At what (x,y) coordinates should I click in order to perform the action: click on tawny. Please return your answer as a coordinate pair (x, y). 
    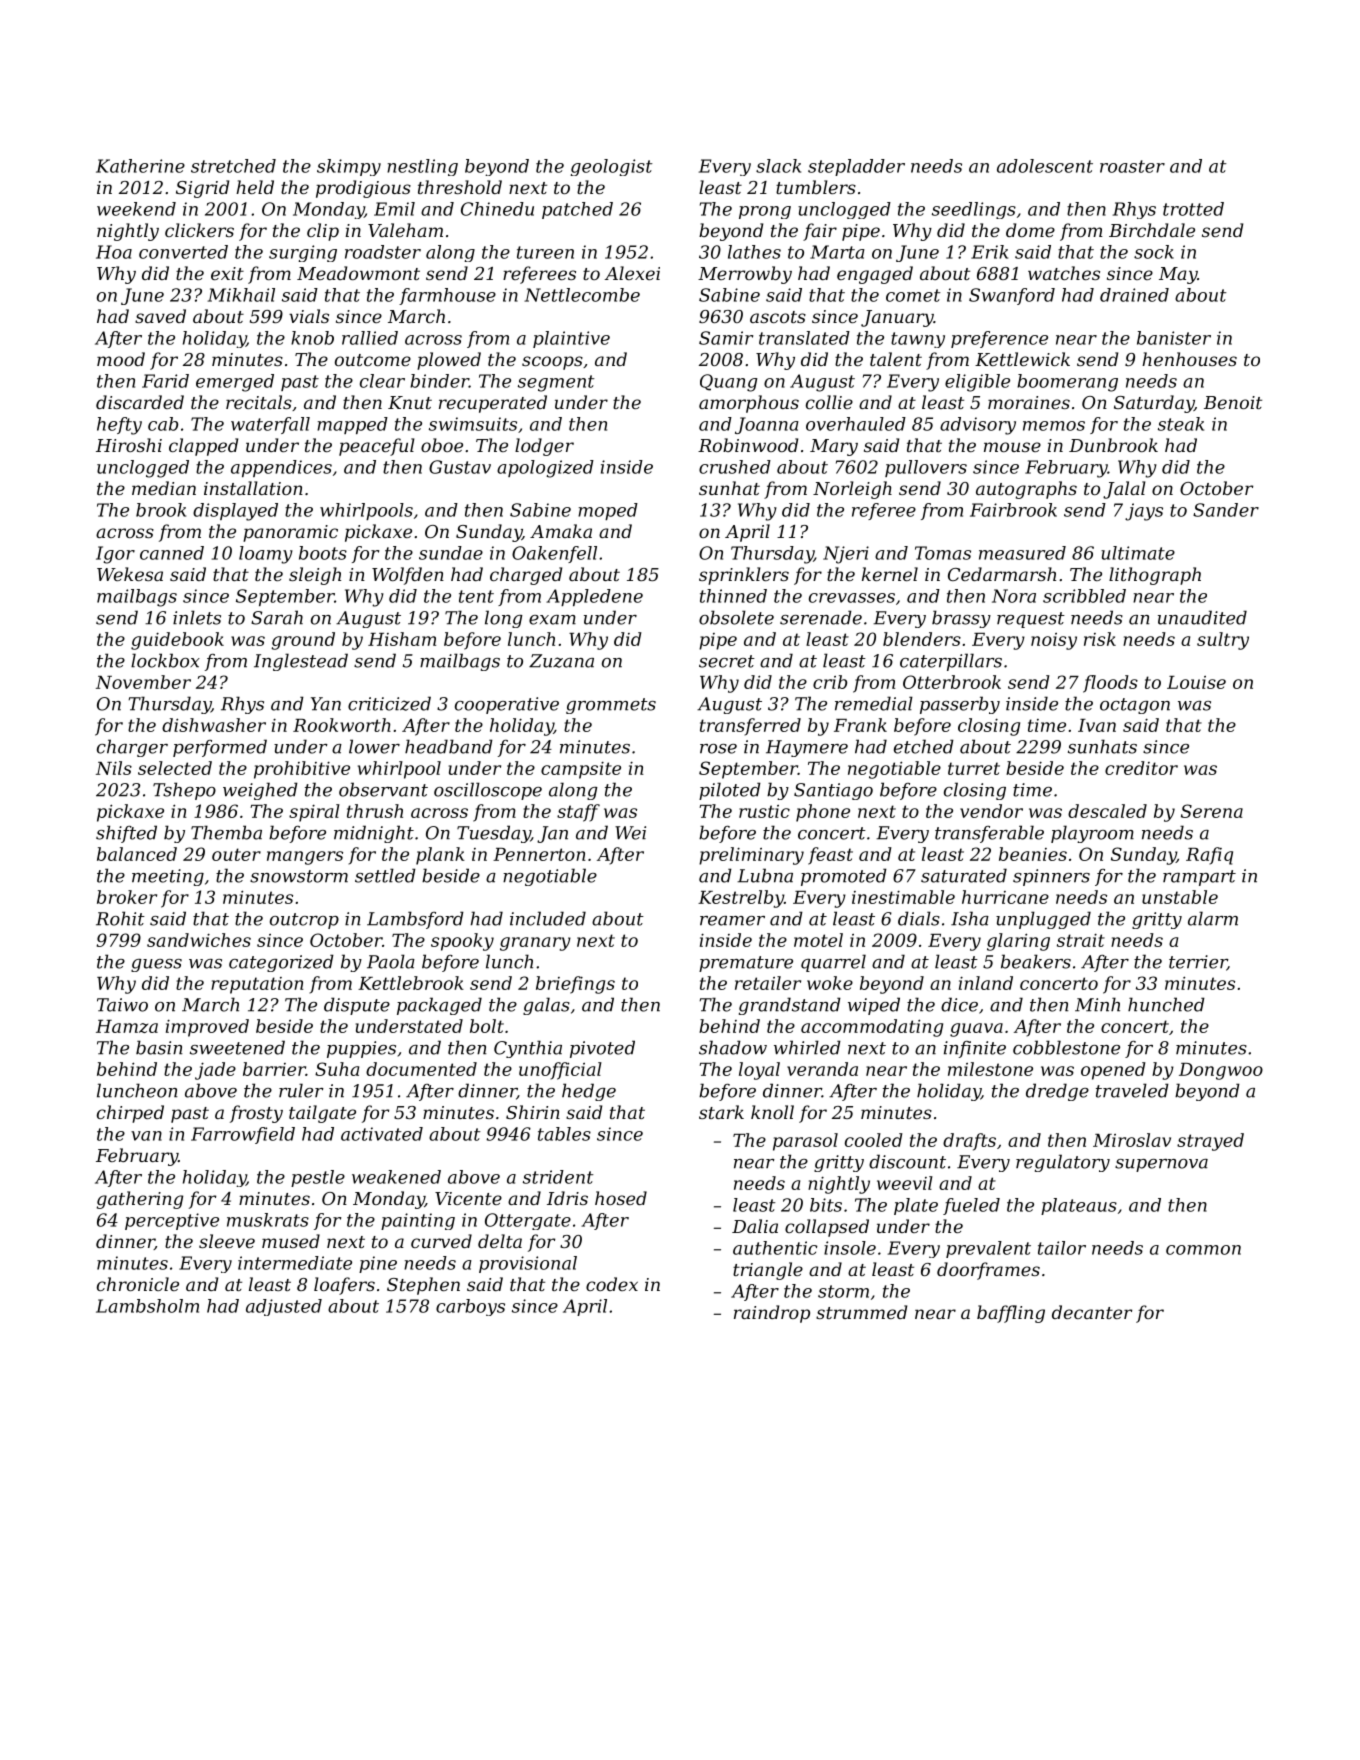
    Looking at the image, I should click on (918, 340).
